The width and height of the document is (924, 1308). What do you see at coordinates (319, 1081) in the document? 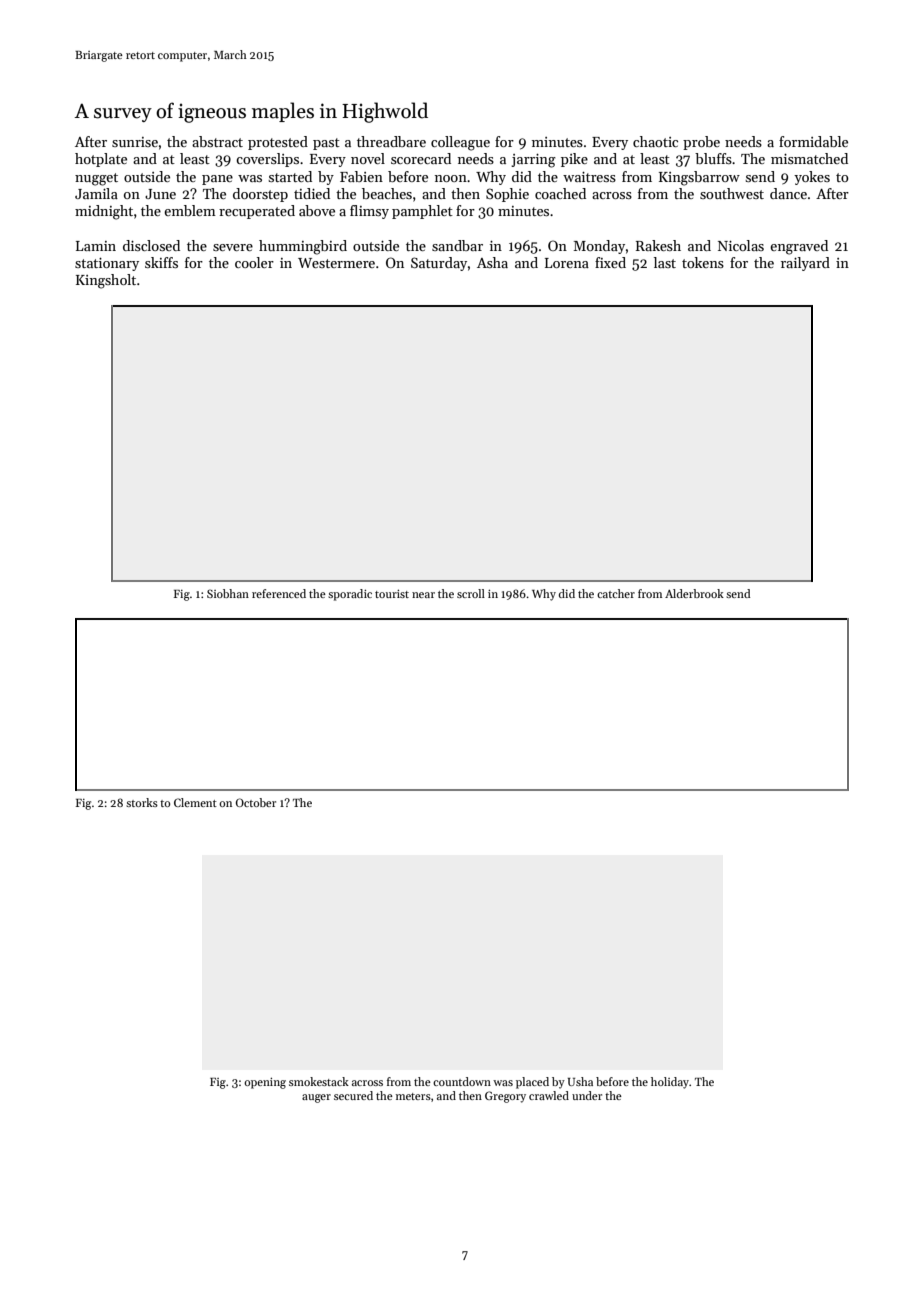
I see `smokestack` at bounding box center [319, 1081].
